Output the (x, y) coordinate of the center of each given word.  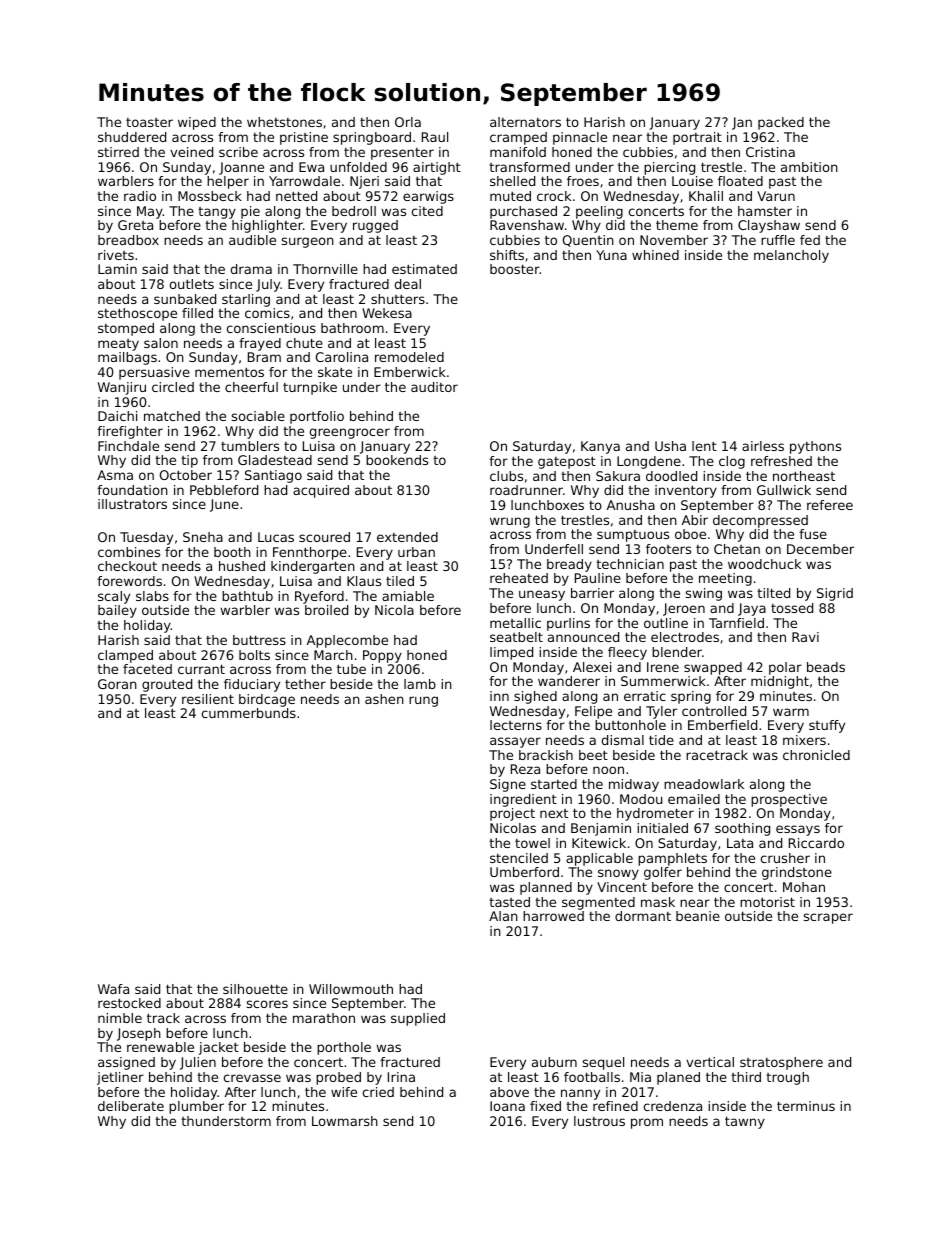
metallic (515, 623)
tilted (773, 593)
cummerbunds (249, 713)
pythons (815, 447)
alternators (525, 122)
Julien (198, 1063)
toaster (149, 122)
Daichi (117, 416)
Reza (525, 769)
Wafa (113, 989)
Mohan (804, 887)
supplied (418, 1019)
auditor (434, 387)
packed (781, 123)
